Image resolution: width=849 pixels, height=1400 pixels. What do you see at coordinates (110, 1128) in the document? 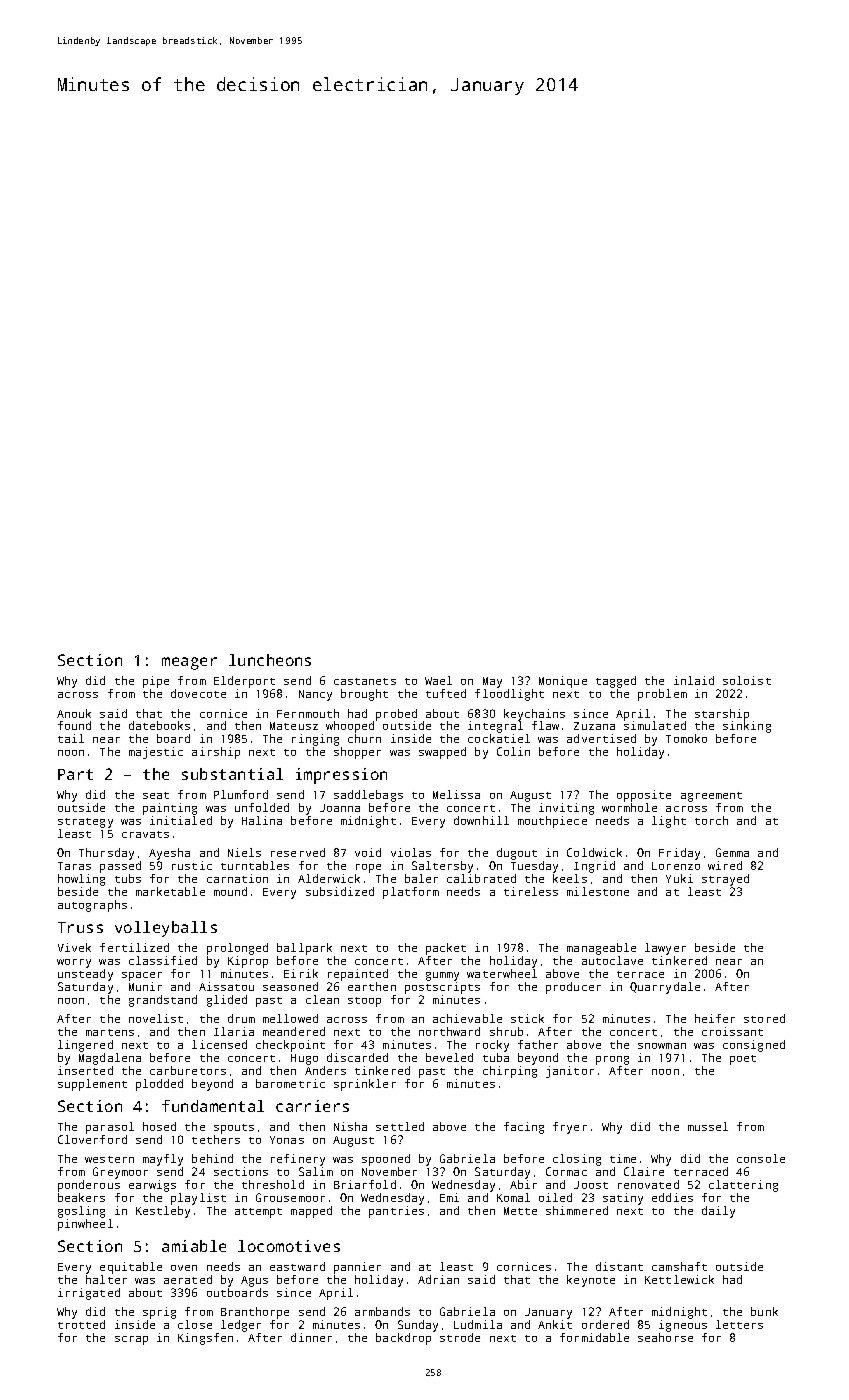
I see `parasol` at bounding box center [110, 1128].
